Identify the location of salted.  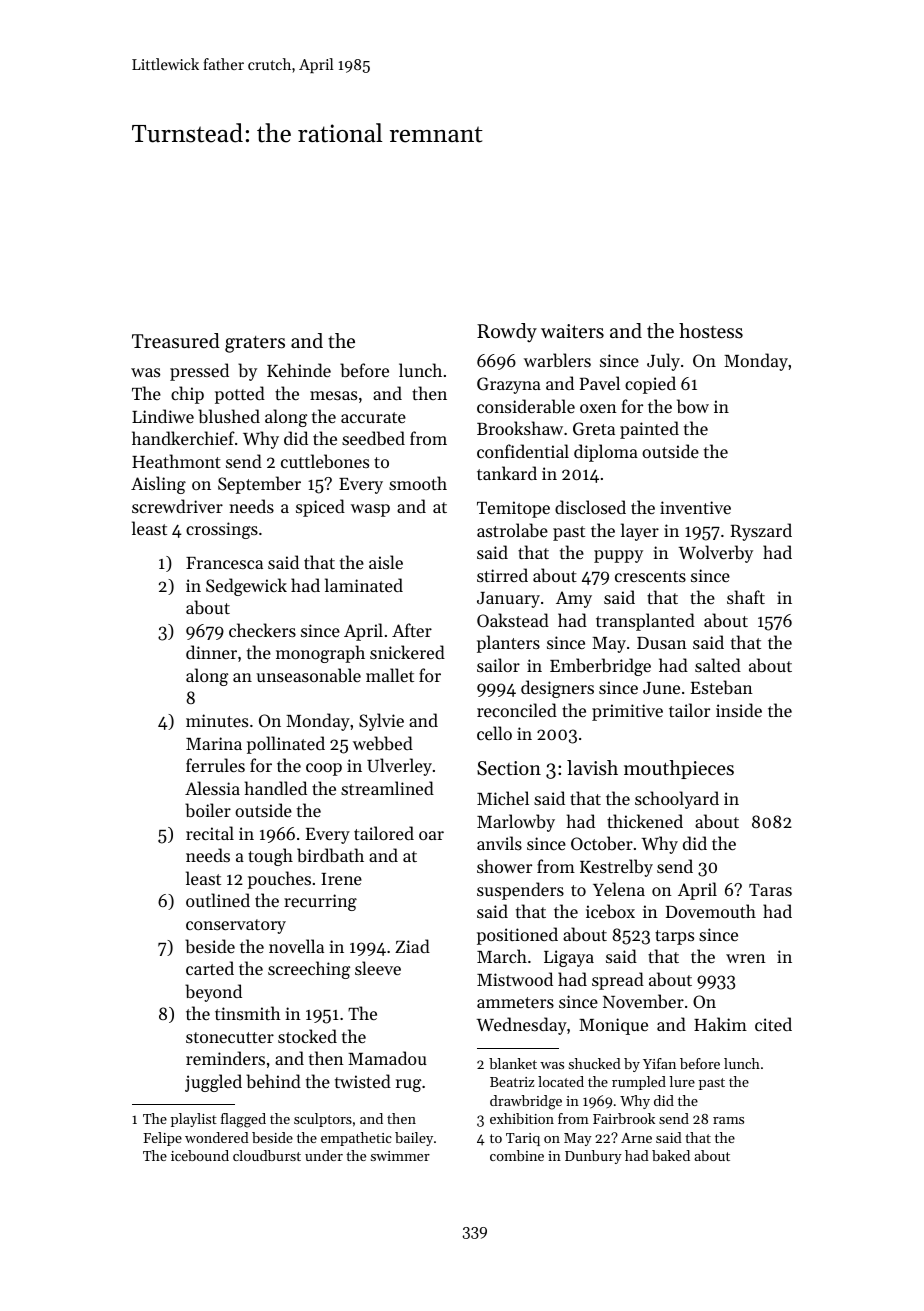
(718, 665).
